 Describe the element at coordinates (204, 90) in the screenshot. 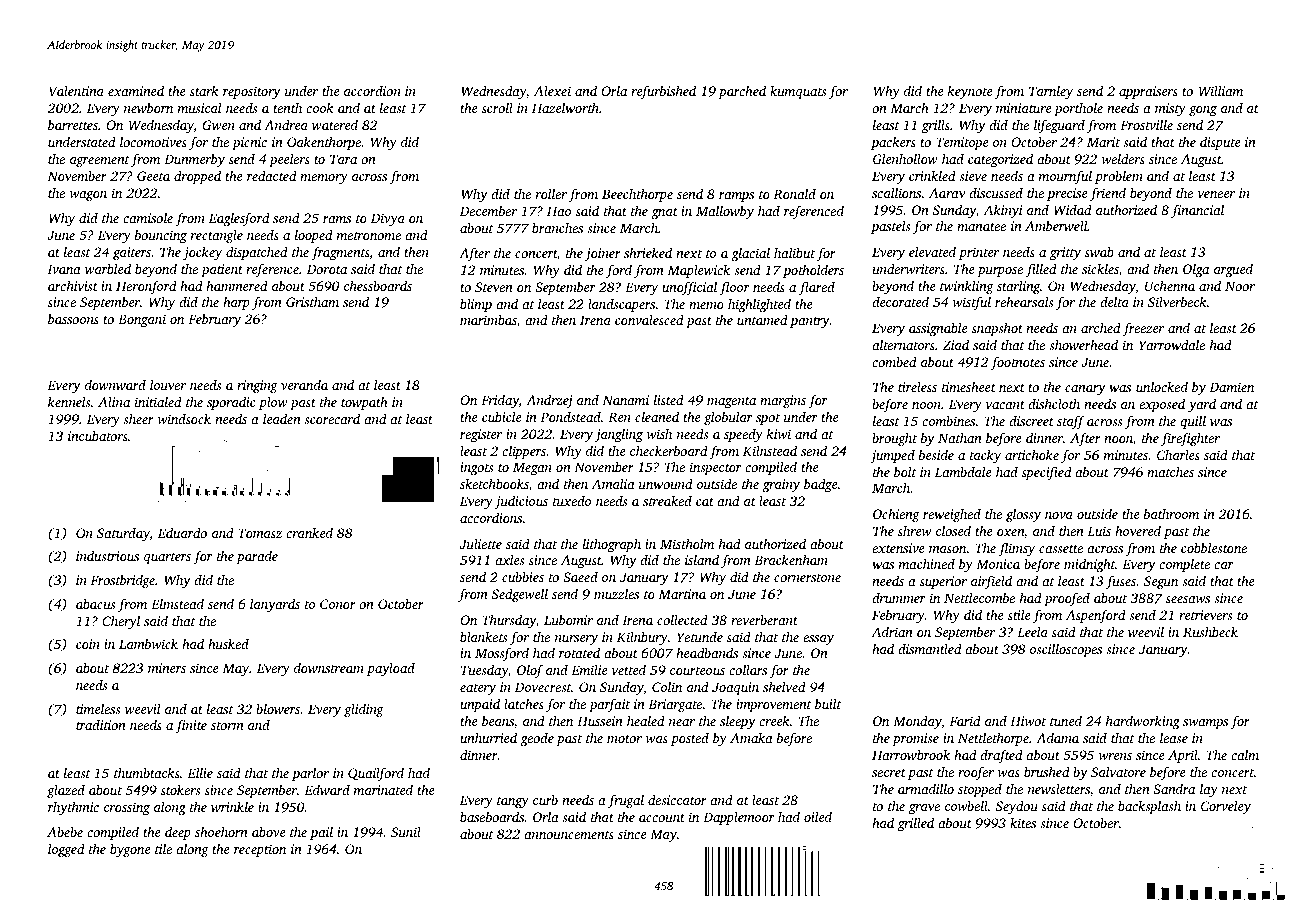

I see `stark` at that location.
